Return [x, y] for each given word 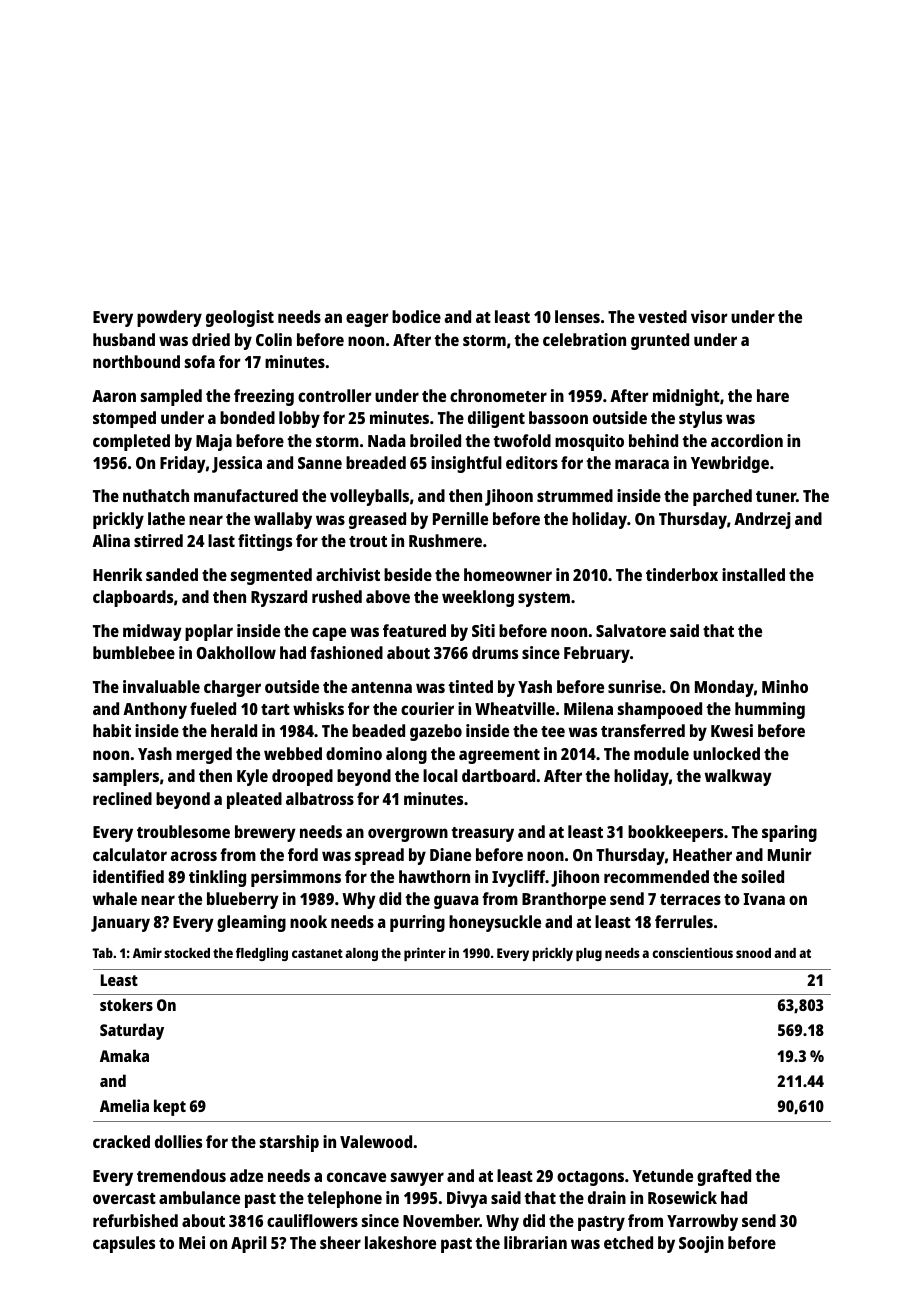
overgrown [408, 835]
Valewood [376, 1141]
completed [131, 442]
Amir [147, 952]
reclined [122, 798]
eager [367, 320]
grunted [660, 341]
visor [709, 316]
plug [589, 954]
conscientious [692, 952]
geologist [240, 318]
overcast [124, 1198]
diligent [496, 419]
